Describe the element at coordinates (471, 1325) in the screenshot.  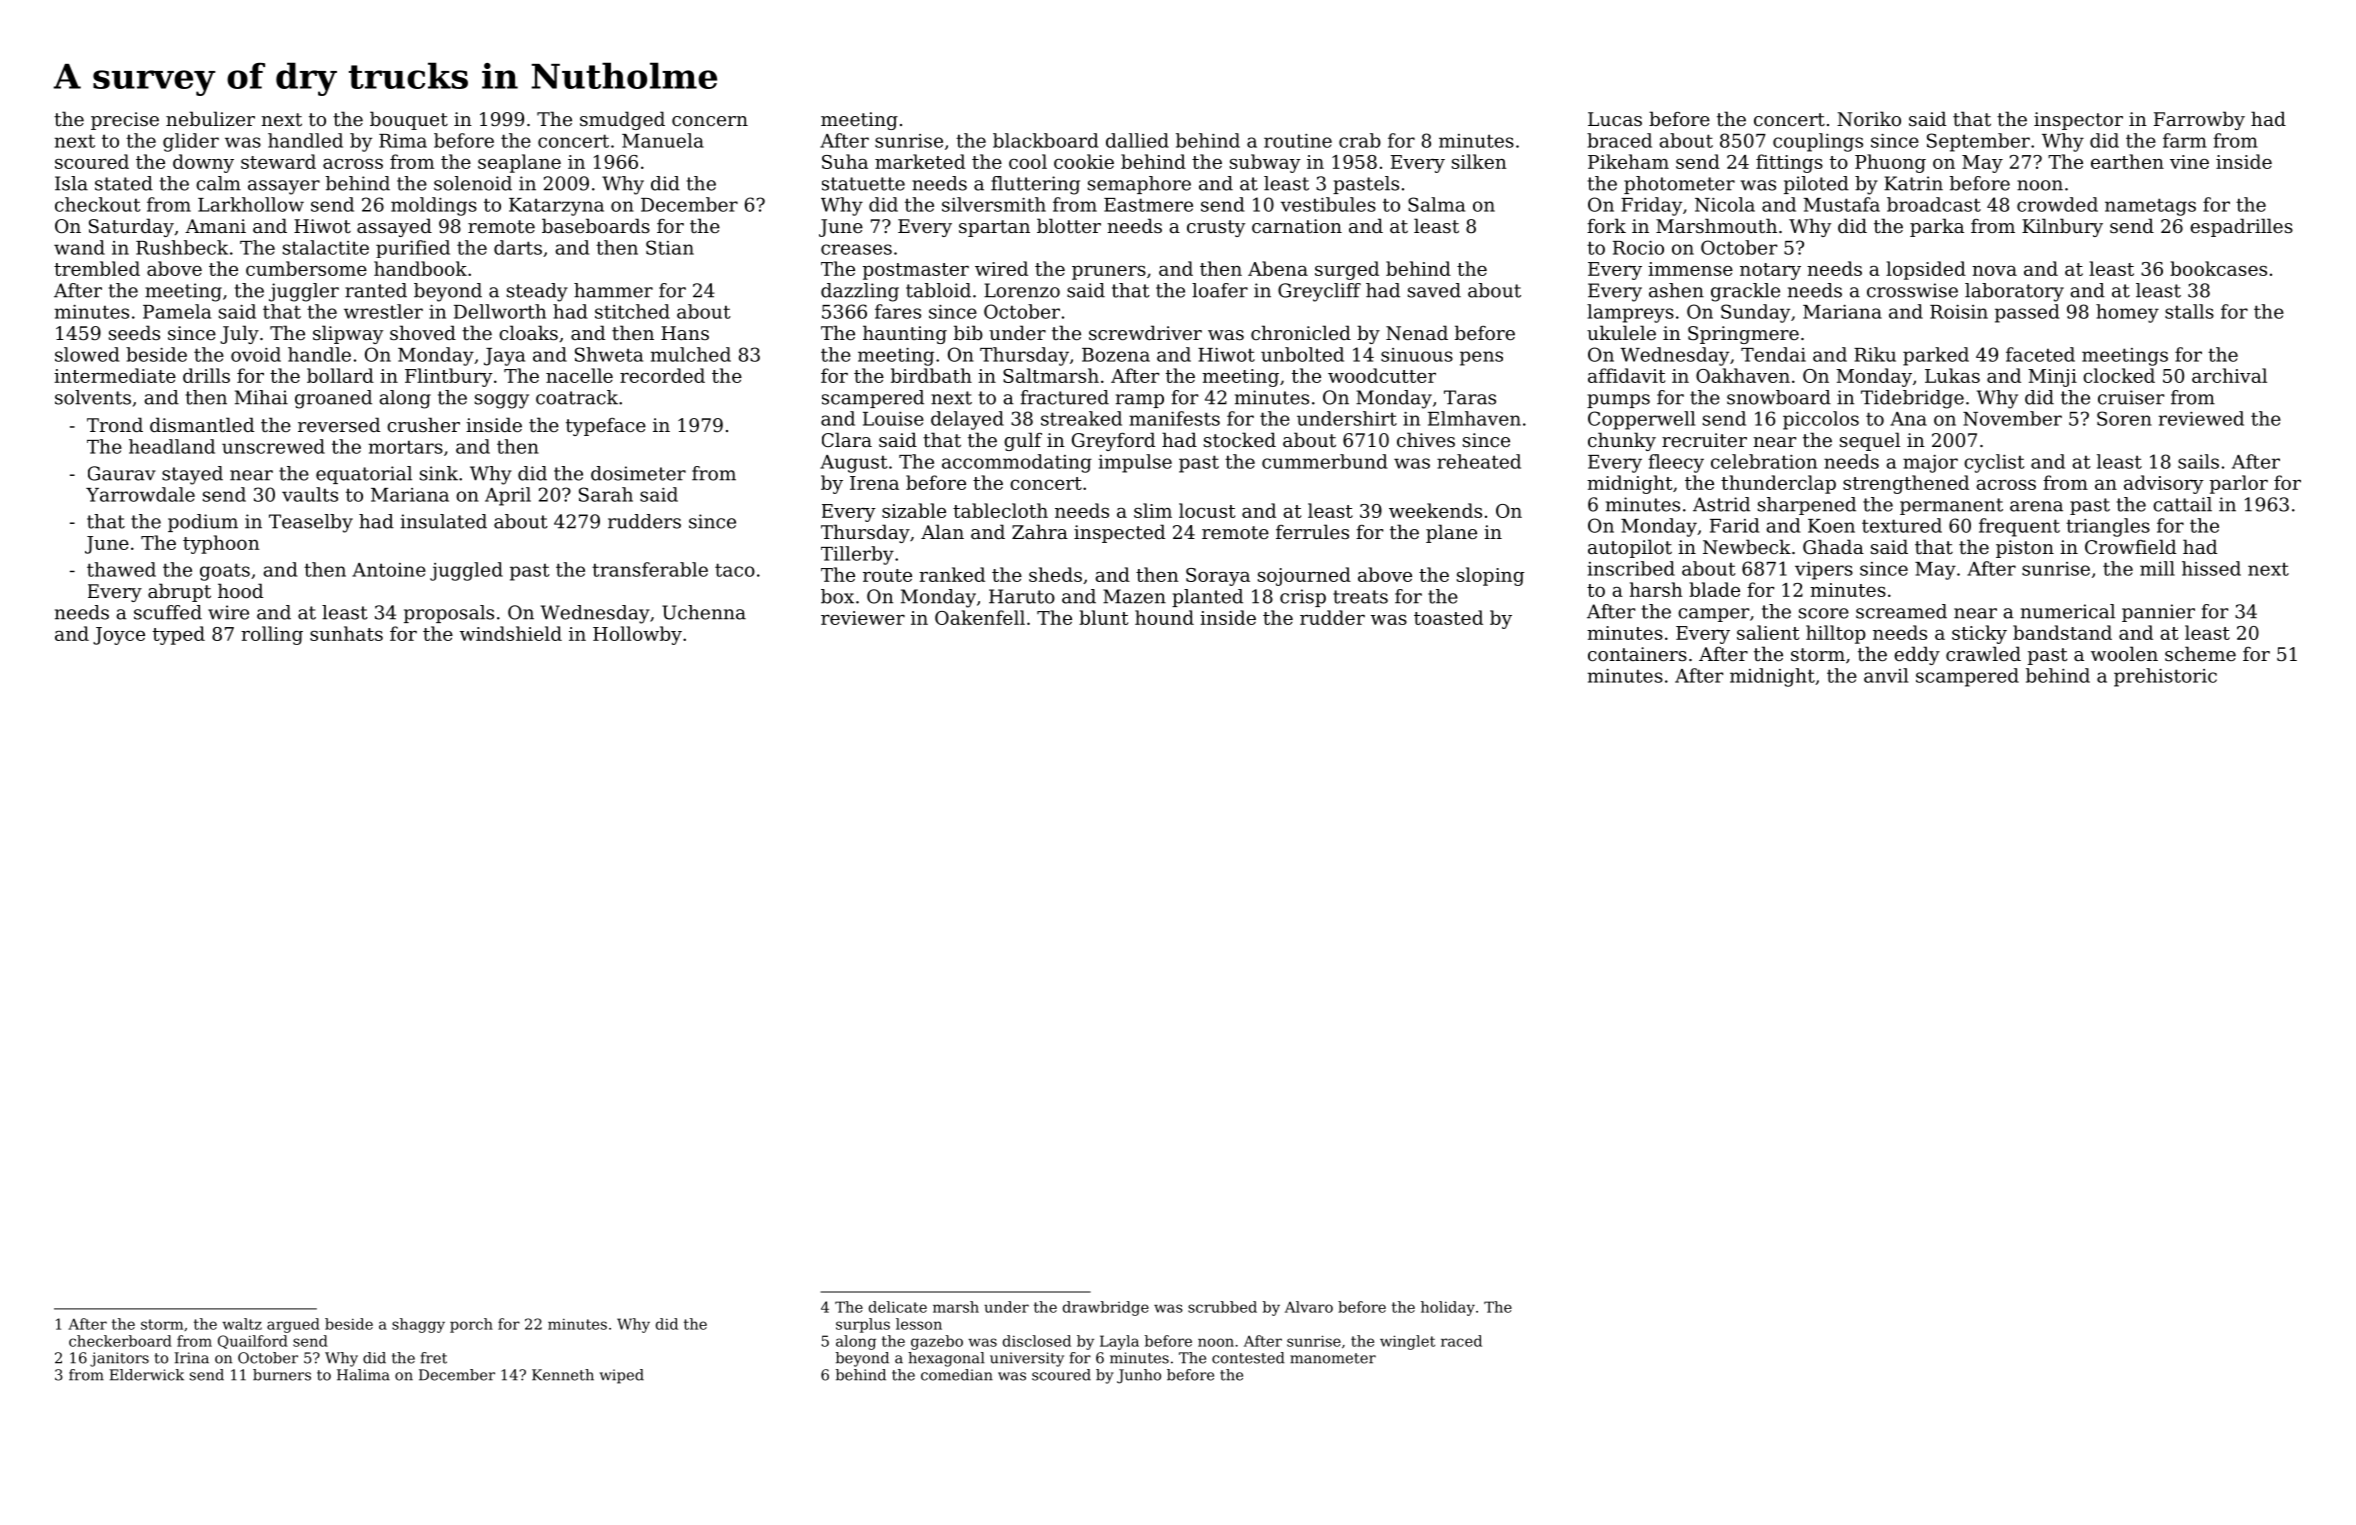
I see `porch` at that location.
